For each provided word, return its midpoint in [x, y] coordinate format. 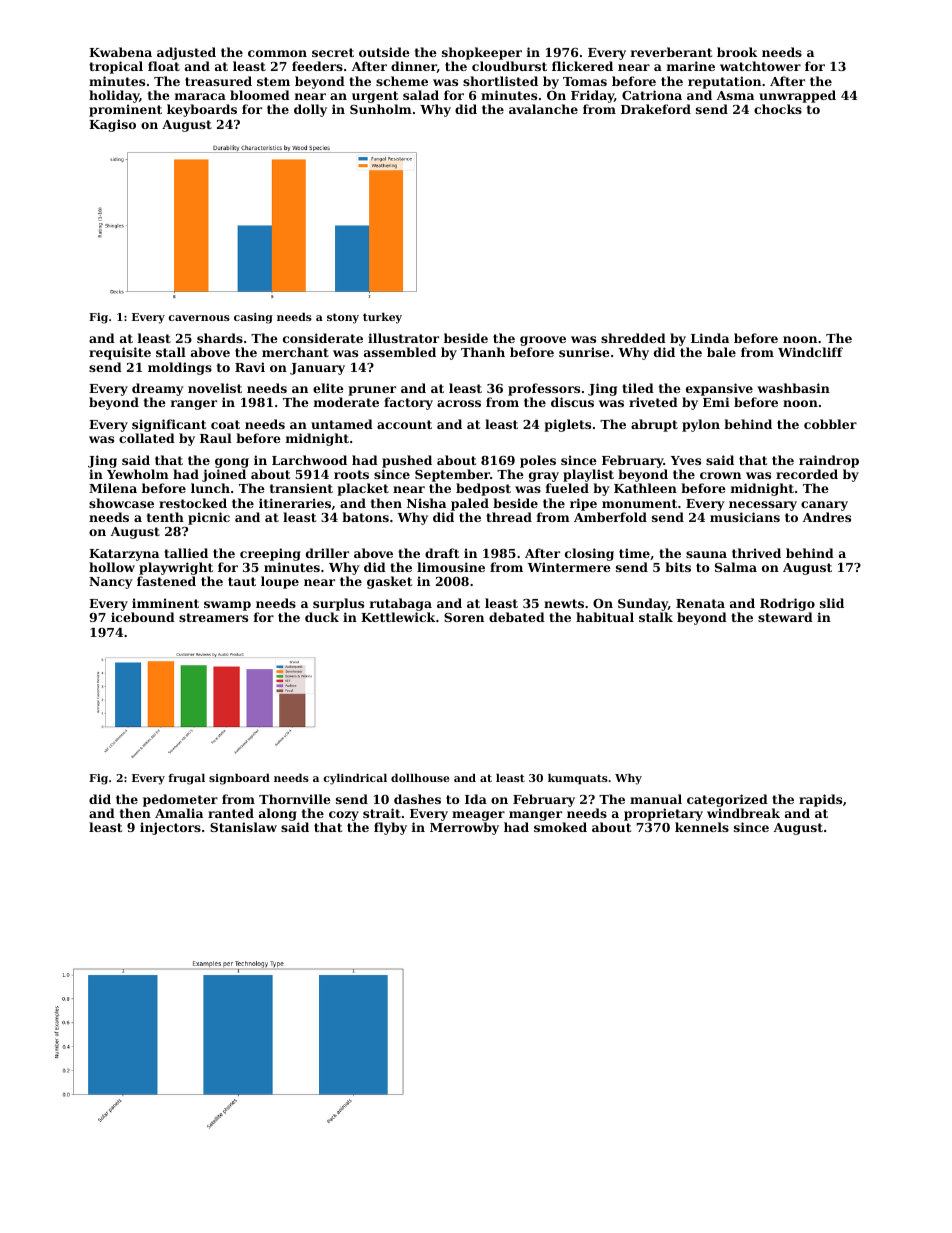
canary [824, 506]
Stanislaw [243, 827]
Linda [710, 338]
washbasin [793, 388]
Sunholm [381, 109]
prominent [125, 110]
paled [470, 504]
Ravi [250, 367]
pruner [372, 391]
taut [242, 581]
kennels [702, 827]
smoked [560, 827]
